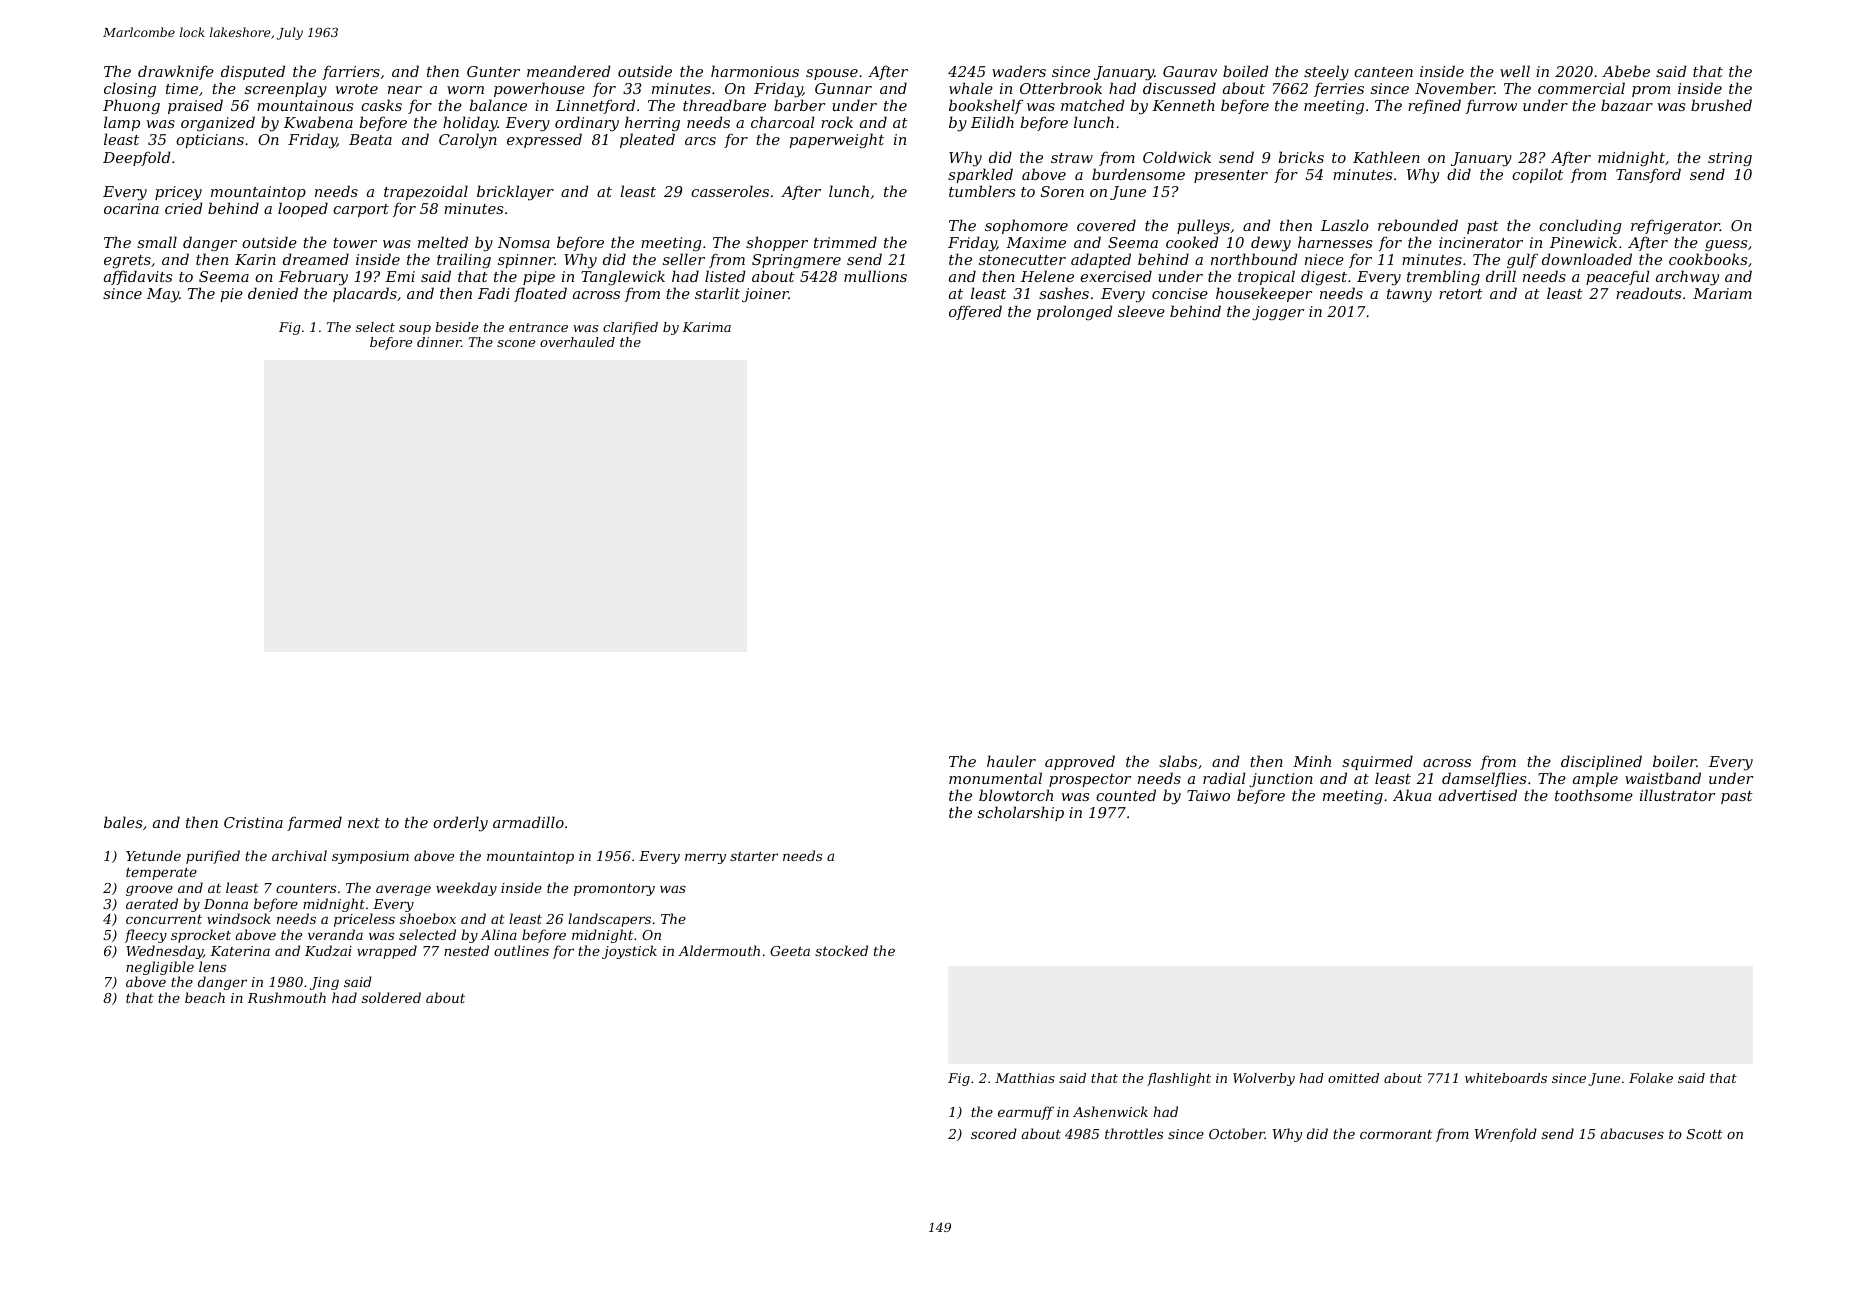 This screenshot has width=1856, height=1312. I want to click on beach, so click(205, 997).
